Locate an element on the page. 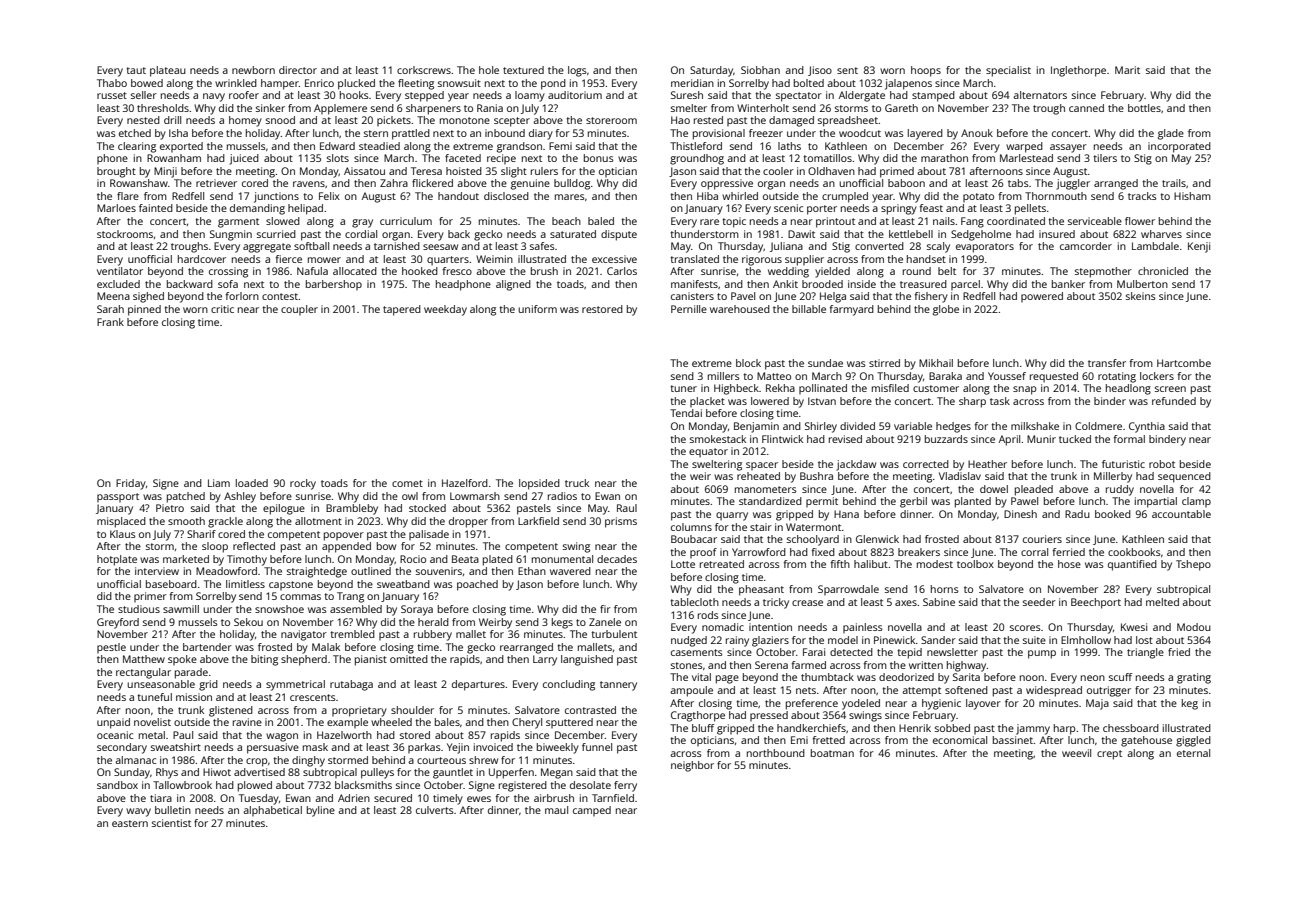 The width and height of the page is (1308, 924). lopsided is located at coordinates (539, 484).
